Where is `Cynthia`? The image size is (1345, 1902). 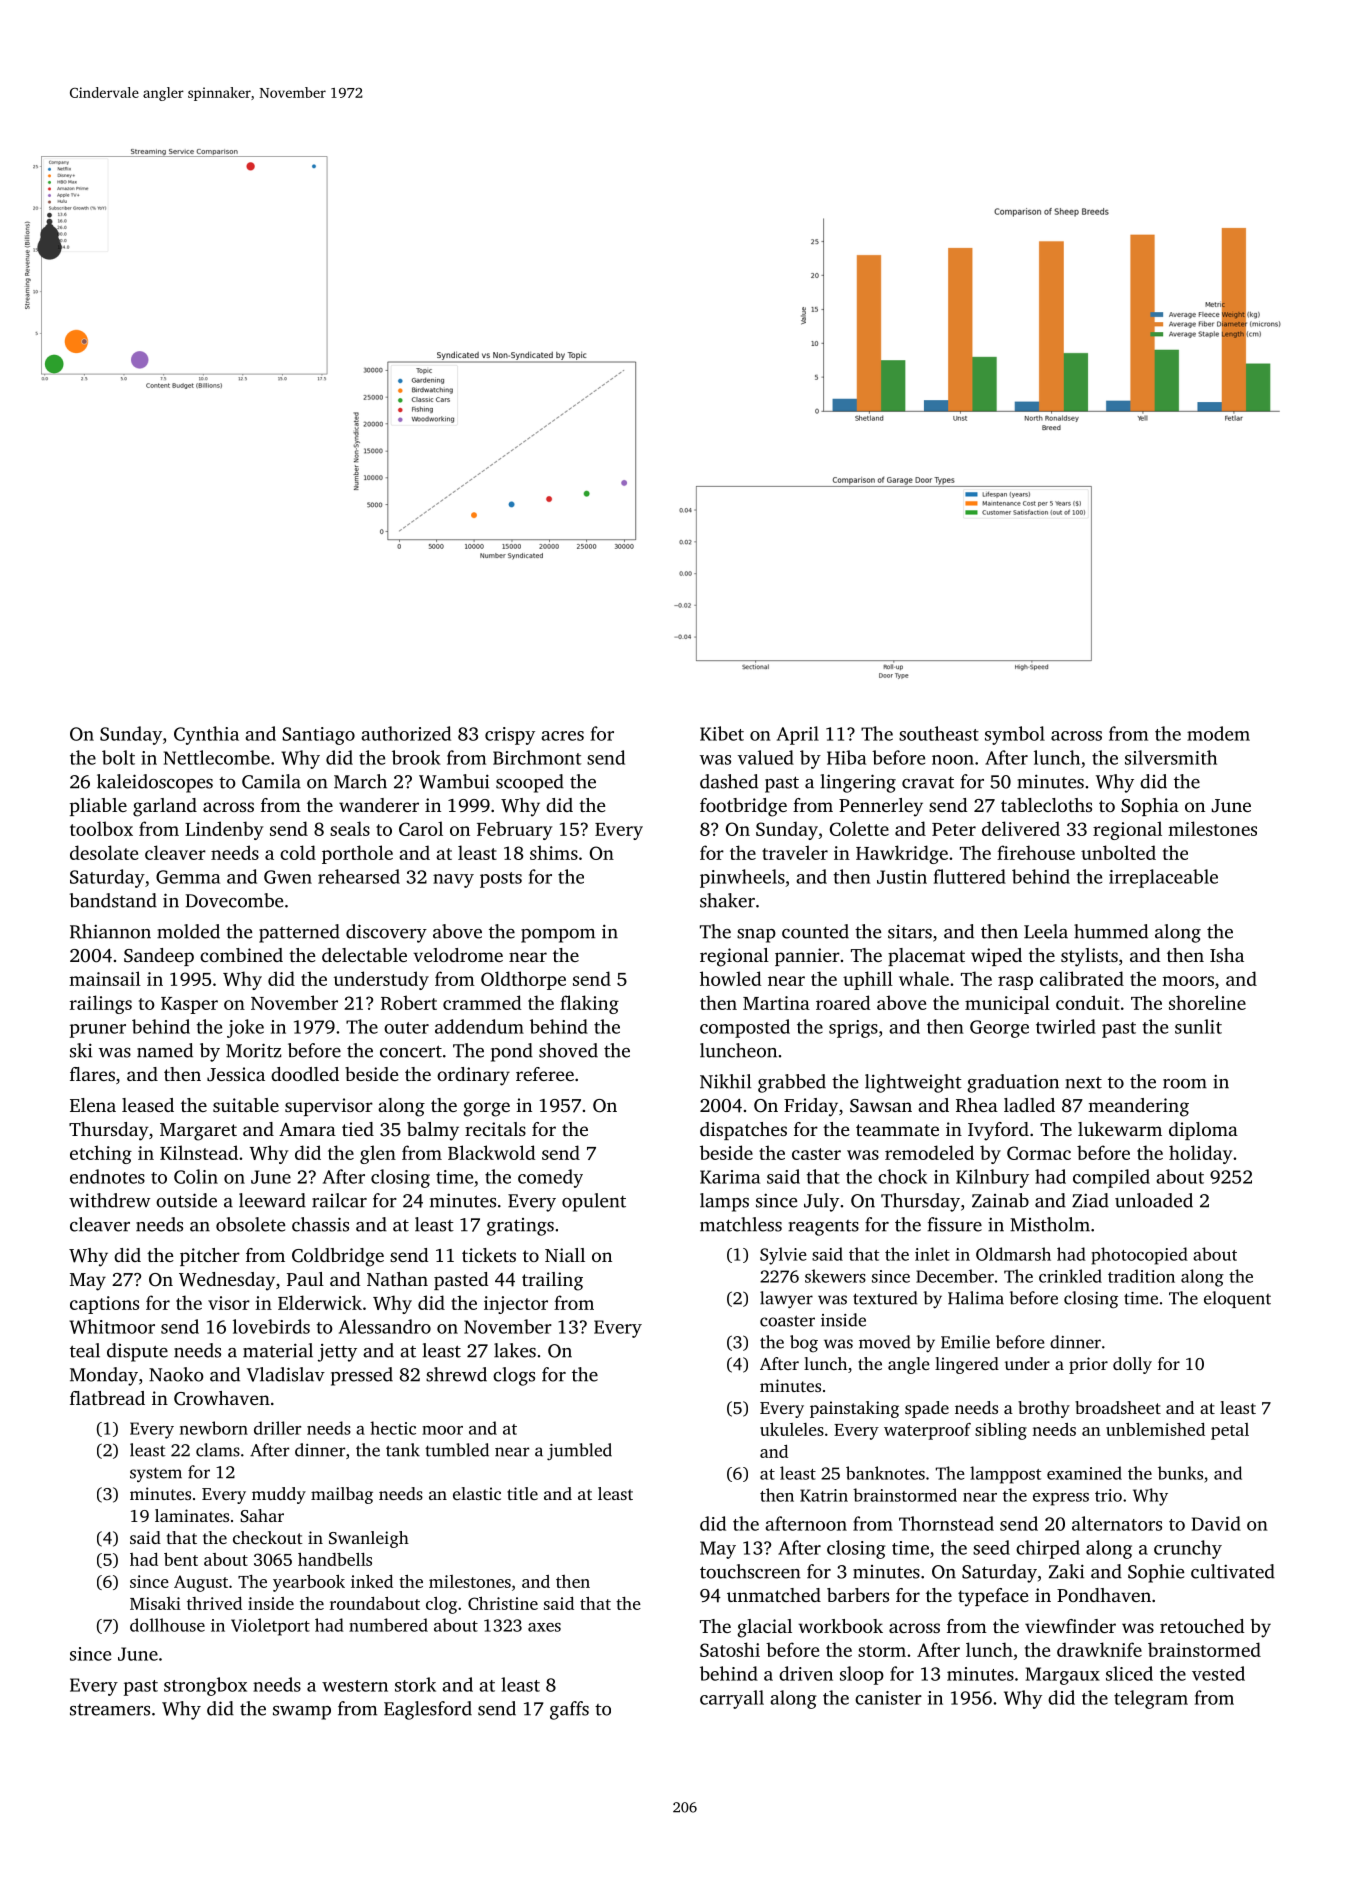
Cynthia is located at coordinates (206, 735).
